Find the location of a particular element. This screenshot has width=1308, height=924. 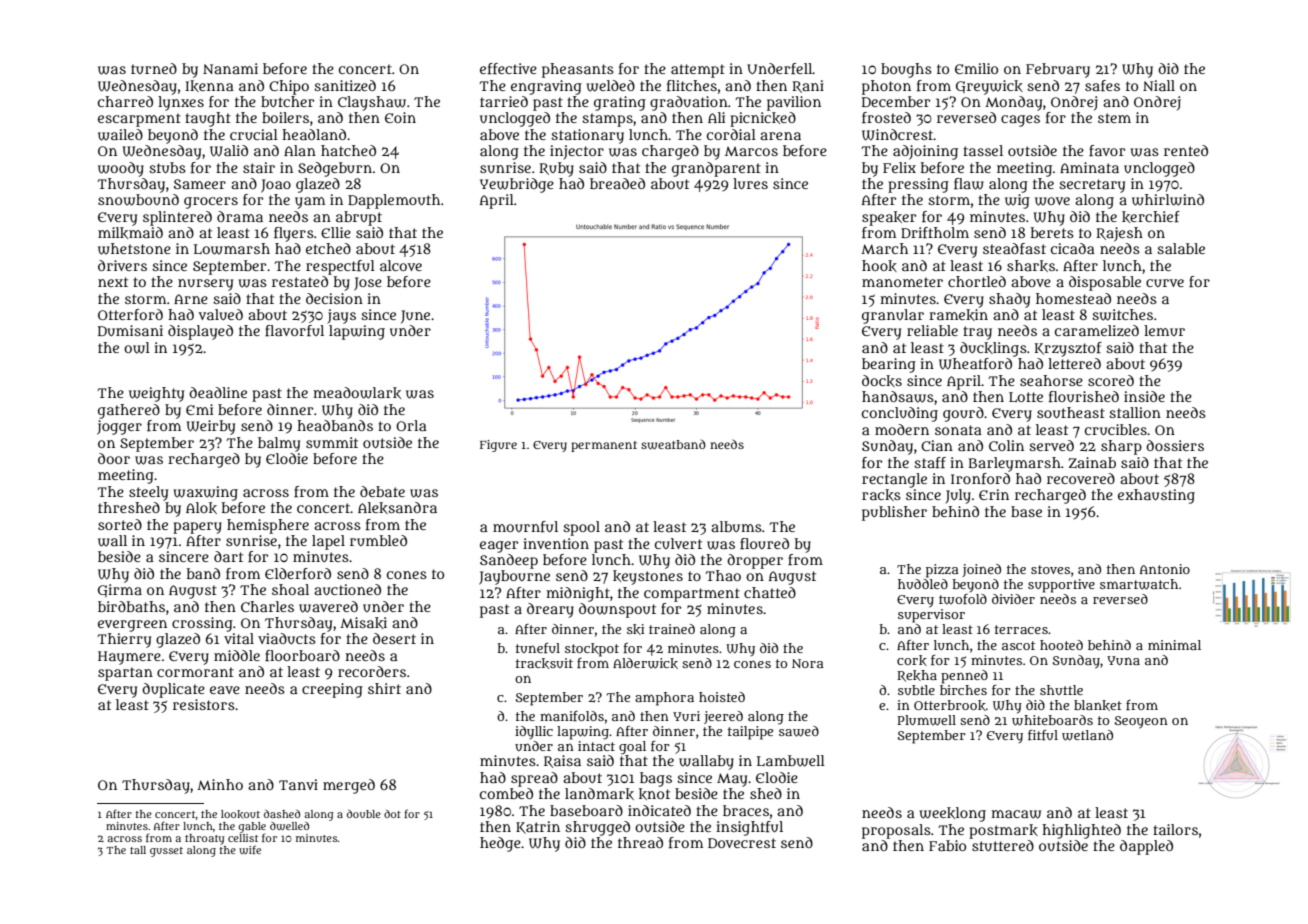

woody is located at coordinates (121, 169).
